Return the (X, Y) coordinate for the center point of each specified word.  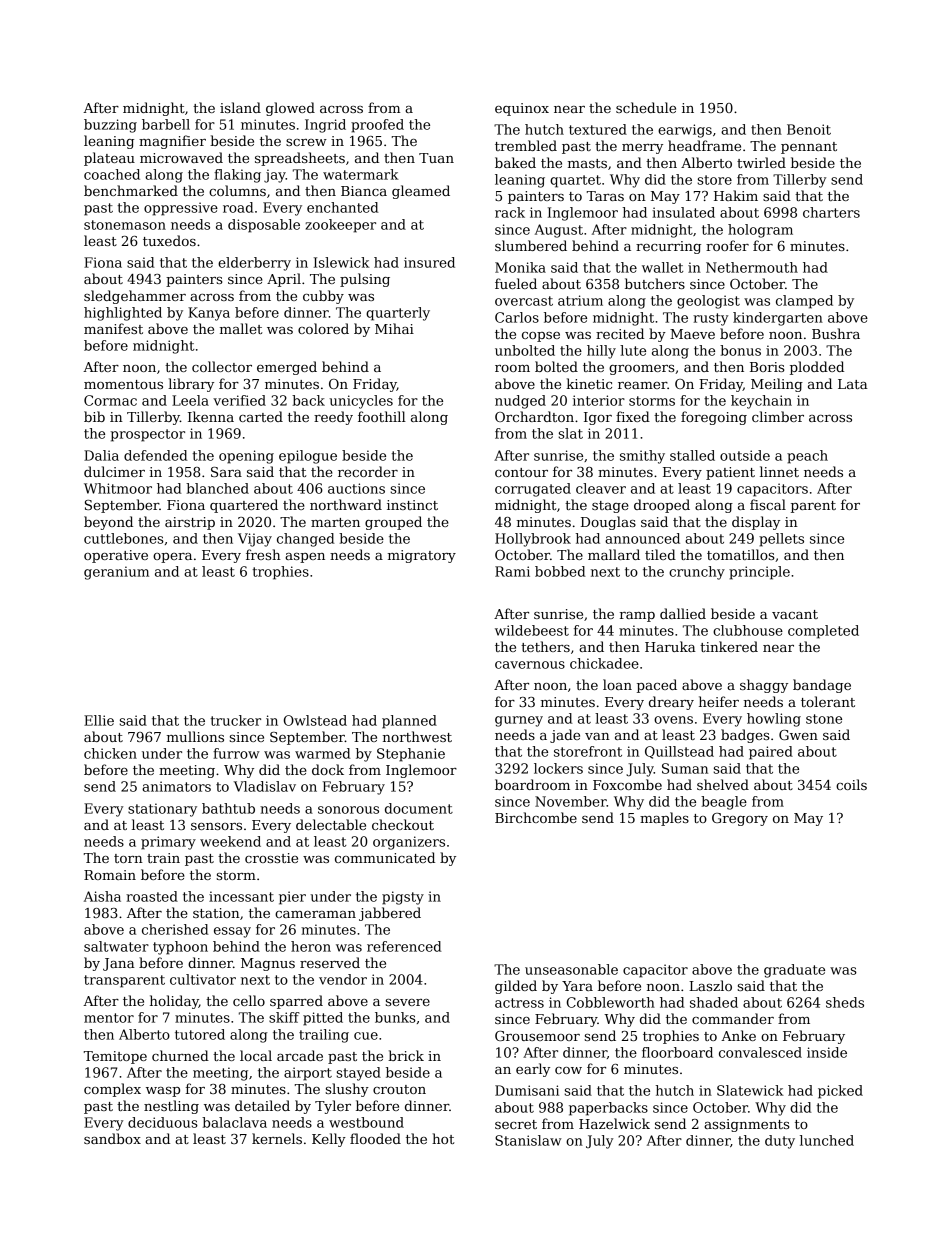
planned (409, 722)
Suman (685, 768)
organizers (409, 843)
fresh (263, 554)
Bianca (364, 191)
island (240, 107)
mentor (109, 1018)
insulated (683, 212)
